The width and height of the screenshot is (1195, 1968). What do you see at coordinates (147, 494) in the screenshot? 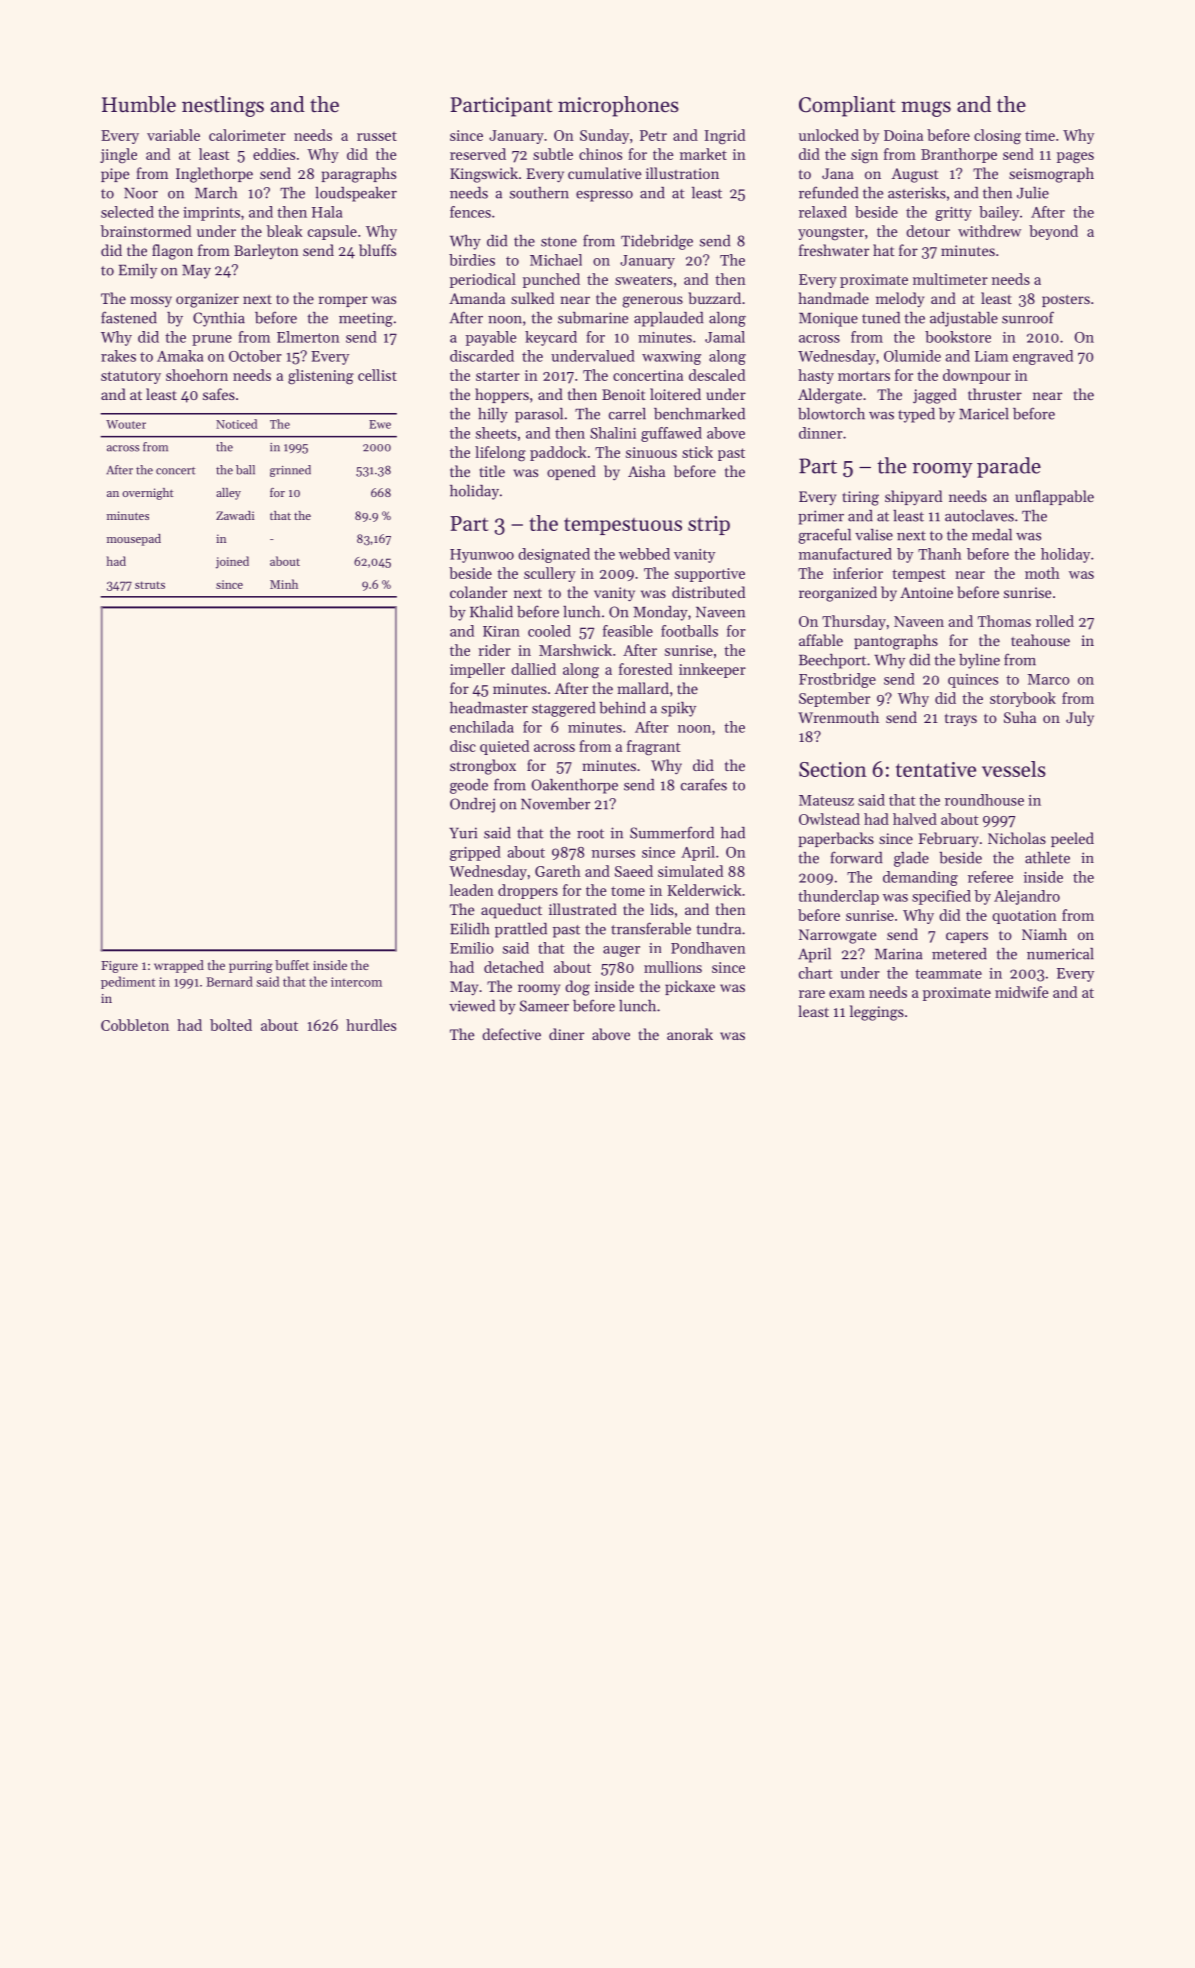
I see `overnight` at bounding box center [147, 494].
